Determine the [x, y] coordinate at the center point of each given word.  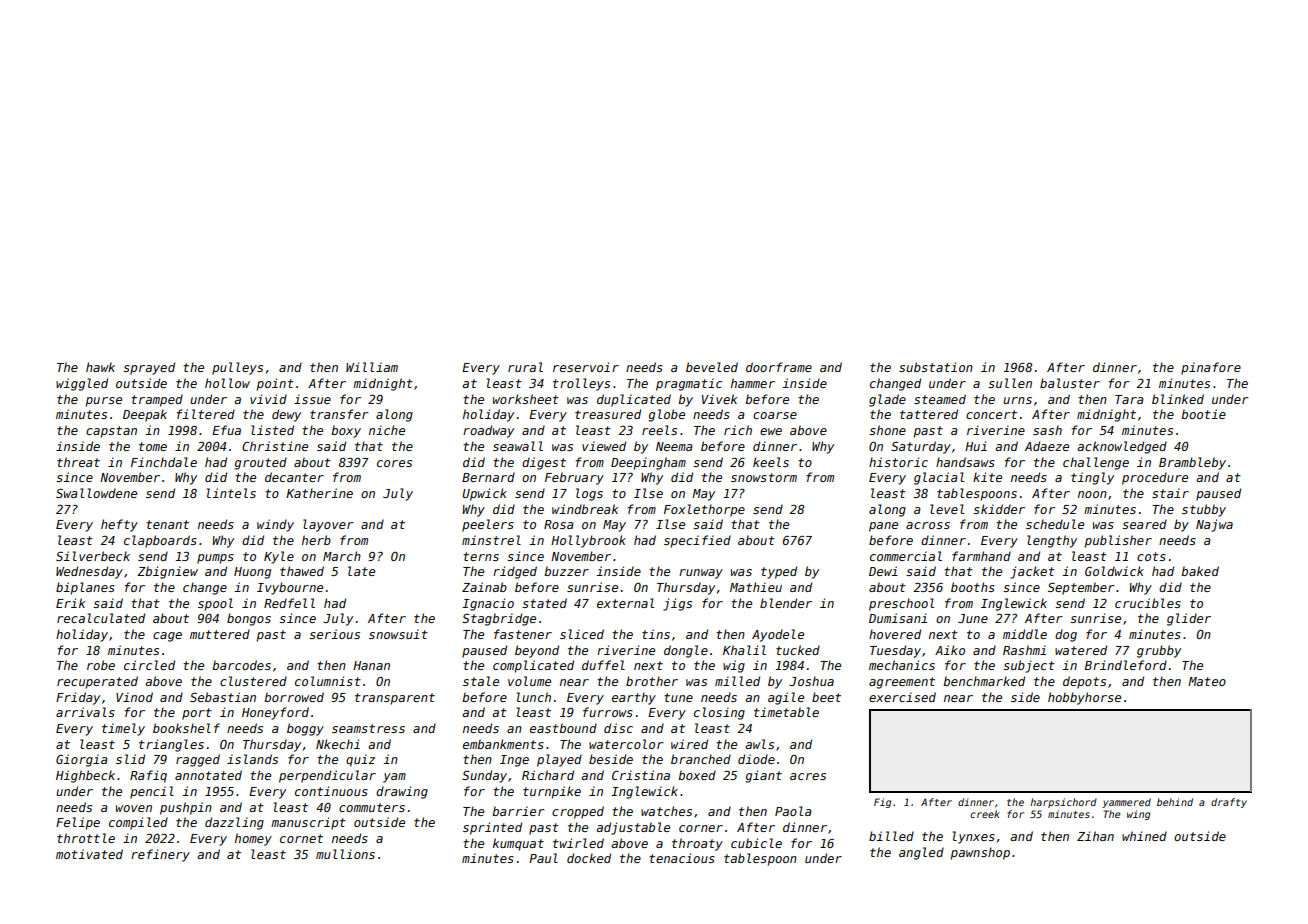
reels [659, 430]
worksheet [526, 399]
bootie [1203, 414]
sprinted [492, 828]
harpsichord [1063, 803]
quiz [360, 760]
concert [991, 414]
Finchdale [164, 462]
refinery [160, 855]
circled [149, 665]
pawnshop [980, 853]
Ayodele [778, 635]
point [275, 384]
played [559, 760]
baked [1200, 571]
